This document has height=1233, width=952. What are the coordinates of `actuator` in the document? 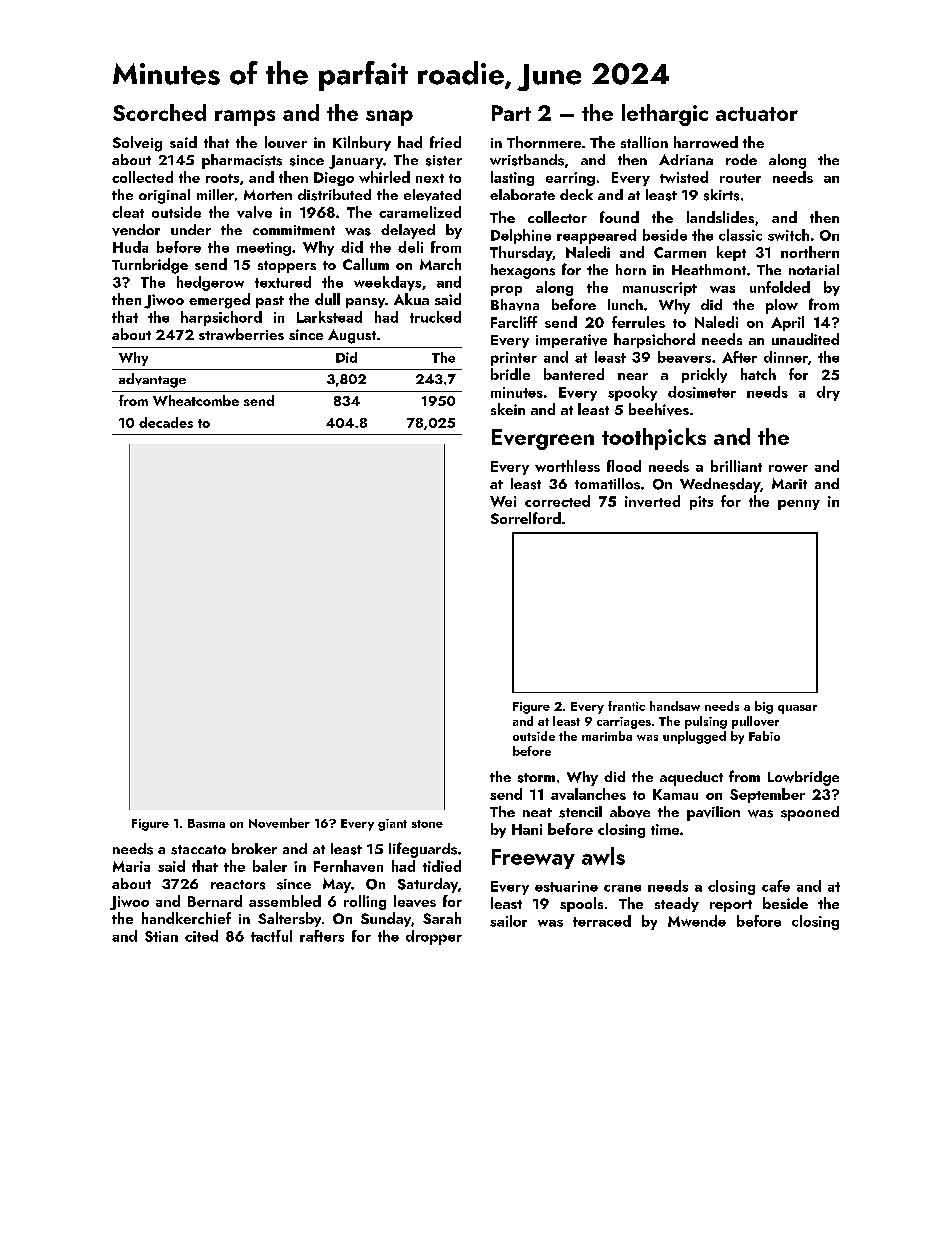 It's located at (757, 114).
